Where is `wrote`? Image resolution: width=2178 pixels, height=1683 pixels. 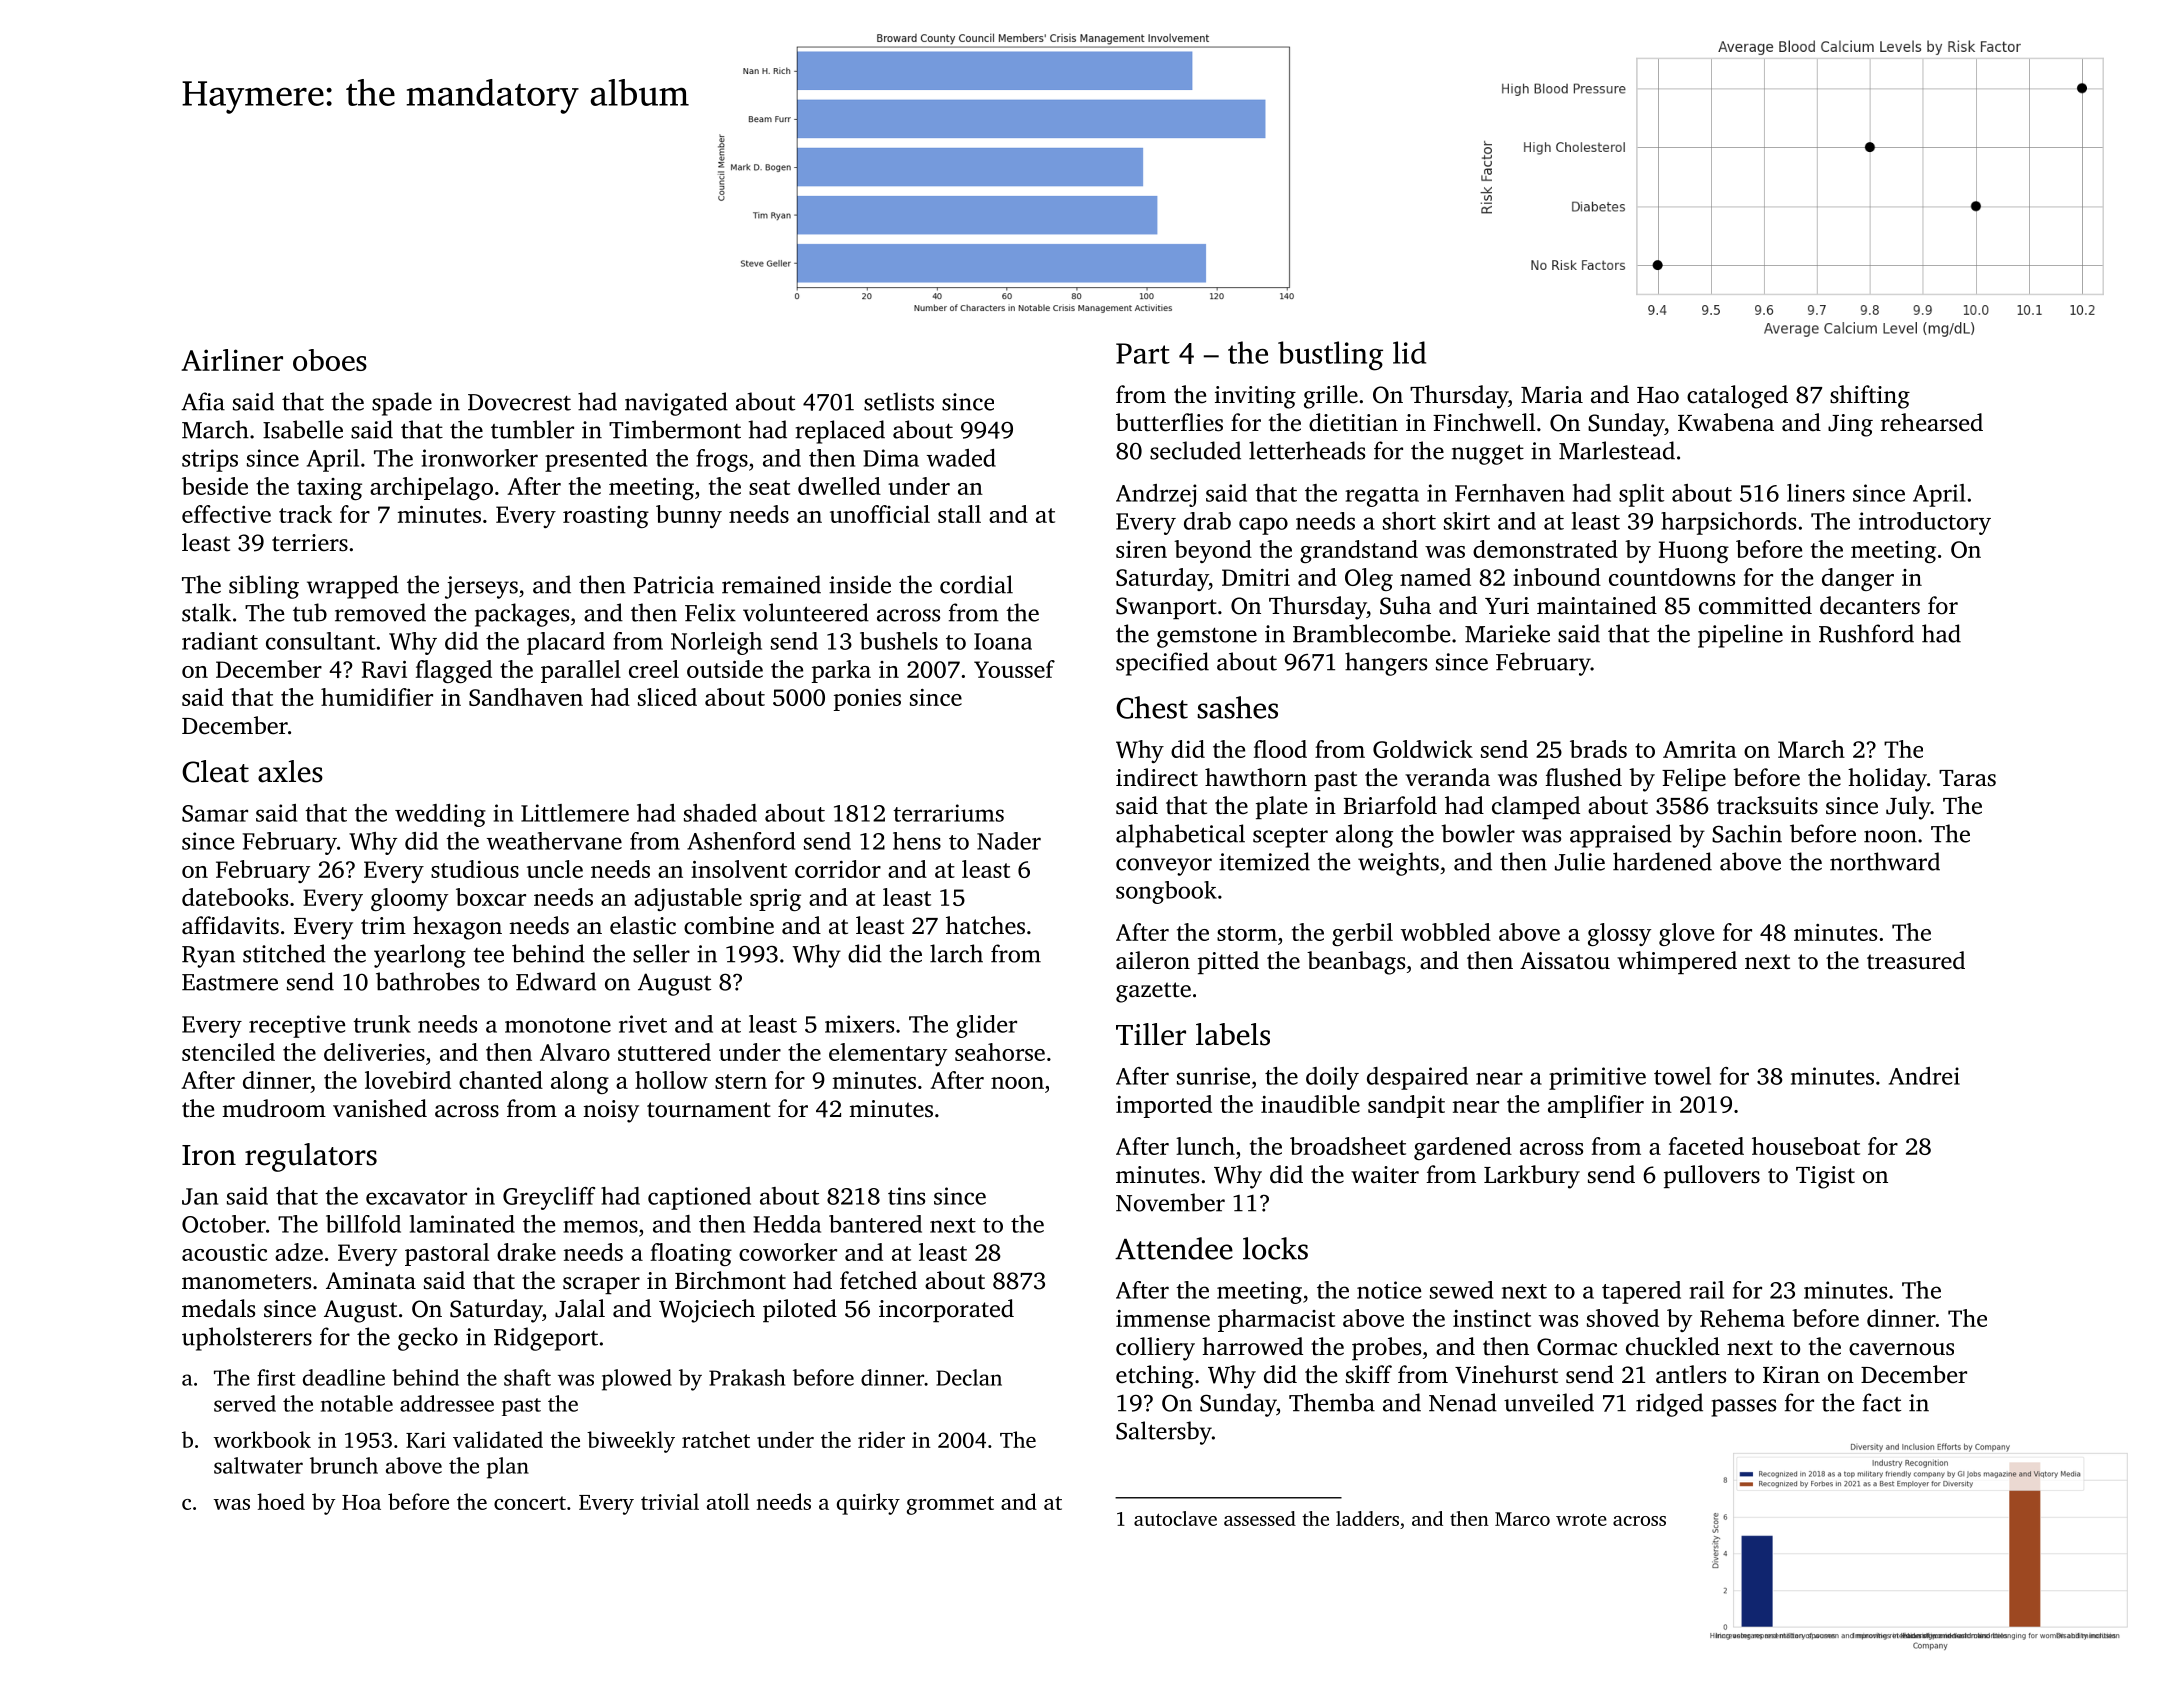 wrote is located at coordinates (1581, 1519).
